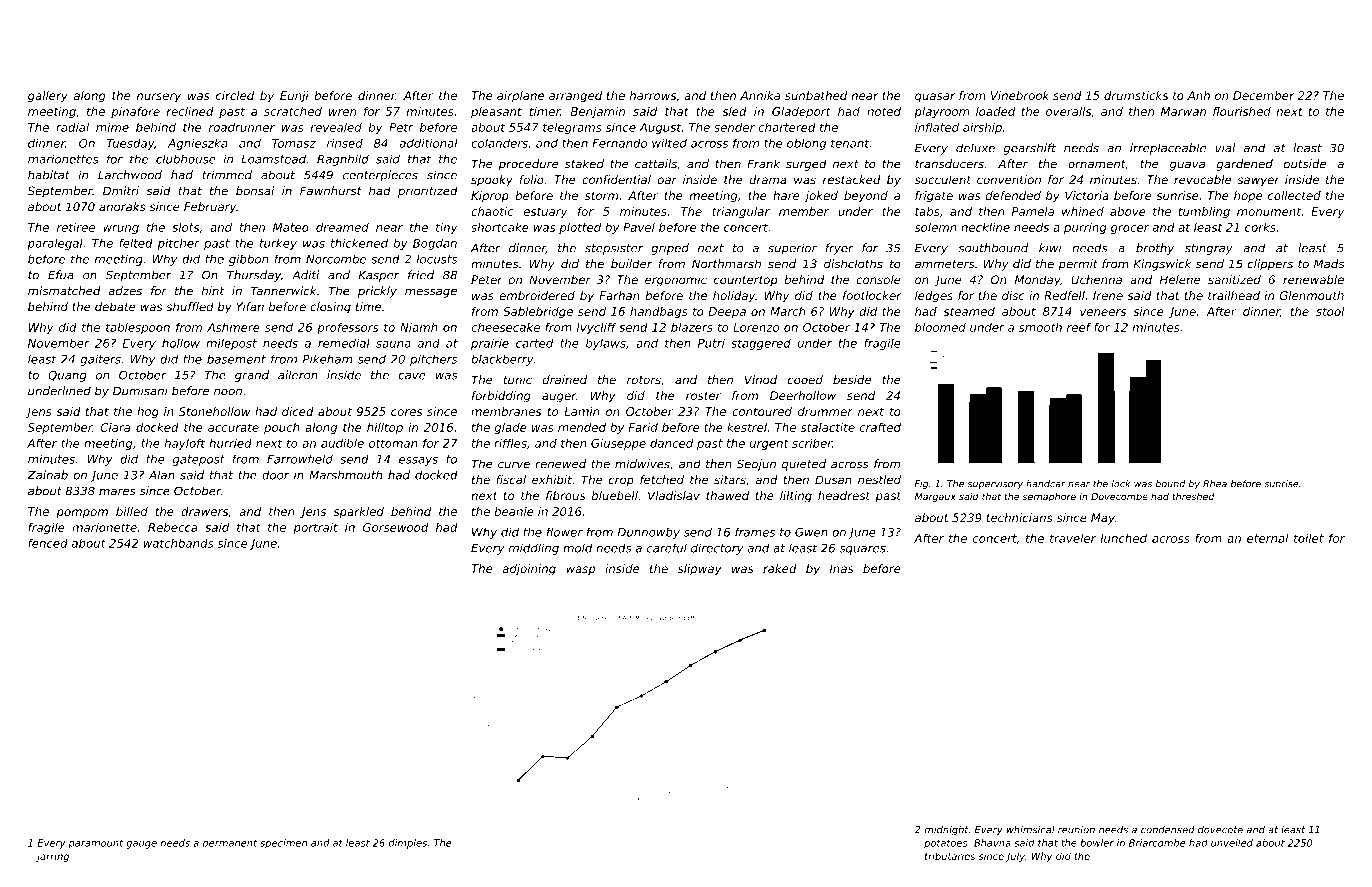 The width and height of the screenshot is (1372, 887). What do you see at coordinates (1124, 538) in the screenshot?
I see `lunched` at bounding box center [1124, 538].
